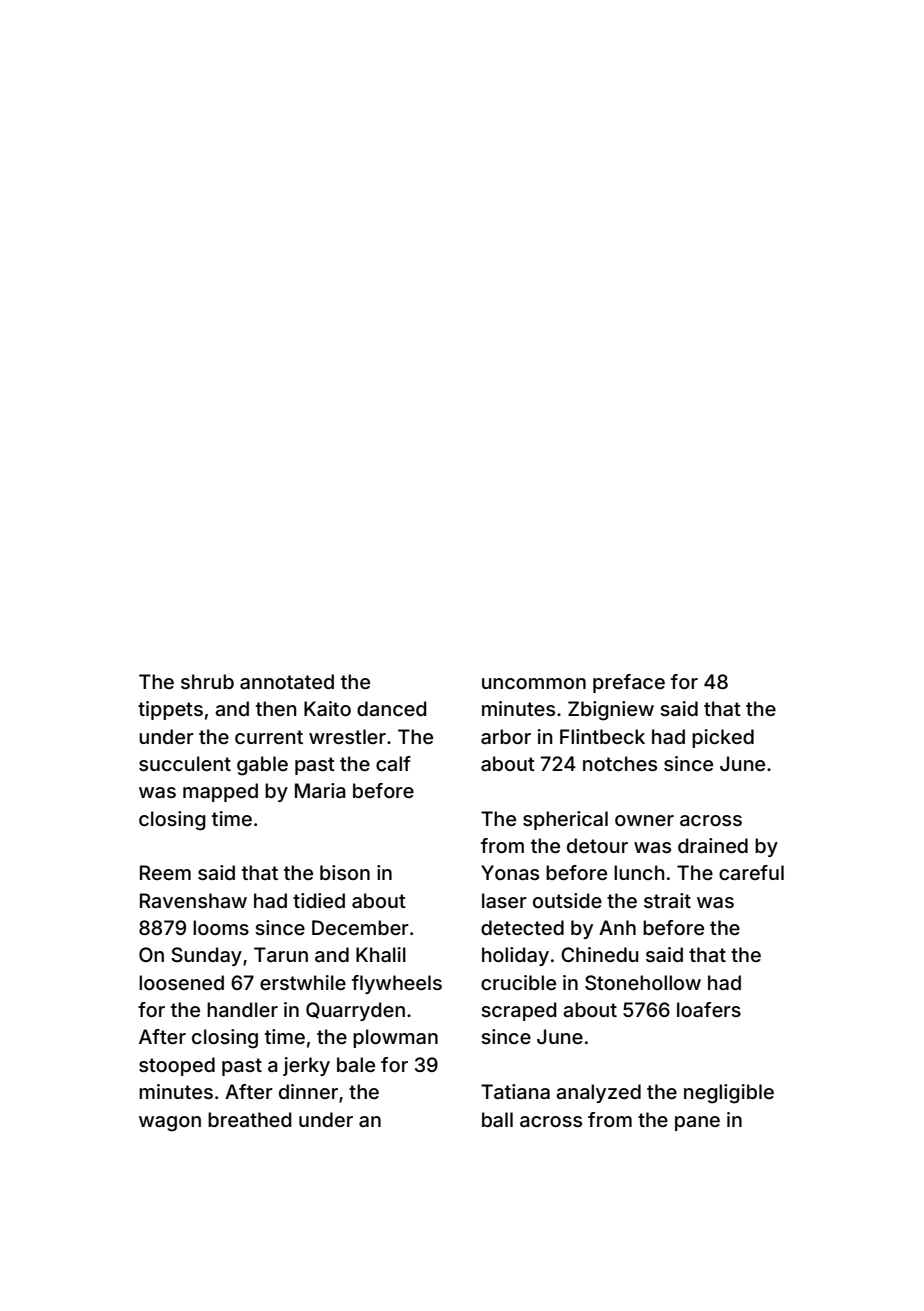 This screenshot has width=924, height=1311. Describe the element at coordinates (723, 738) in the screenshot. I see `picked` at that location.
